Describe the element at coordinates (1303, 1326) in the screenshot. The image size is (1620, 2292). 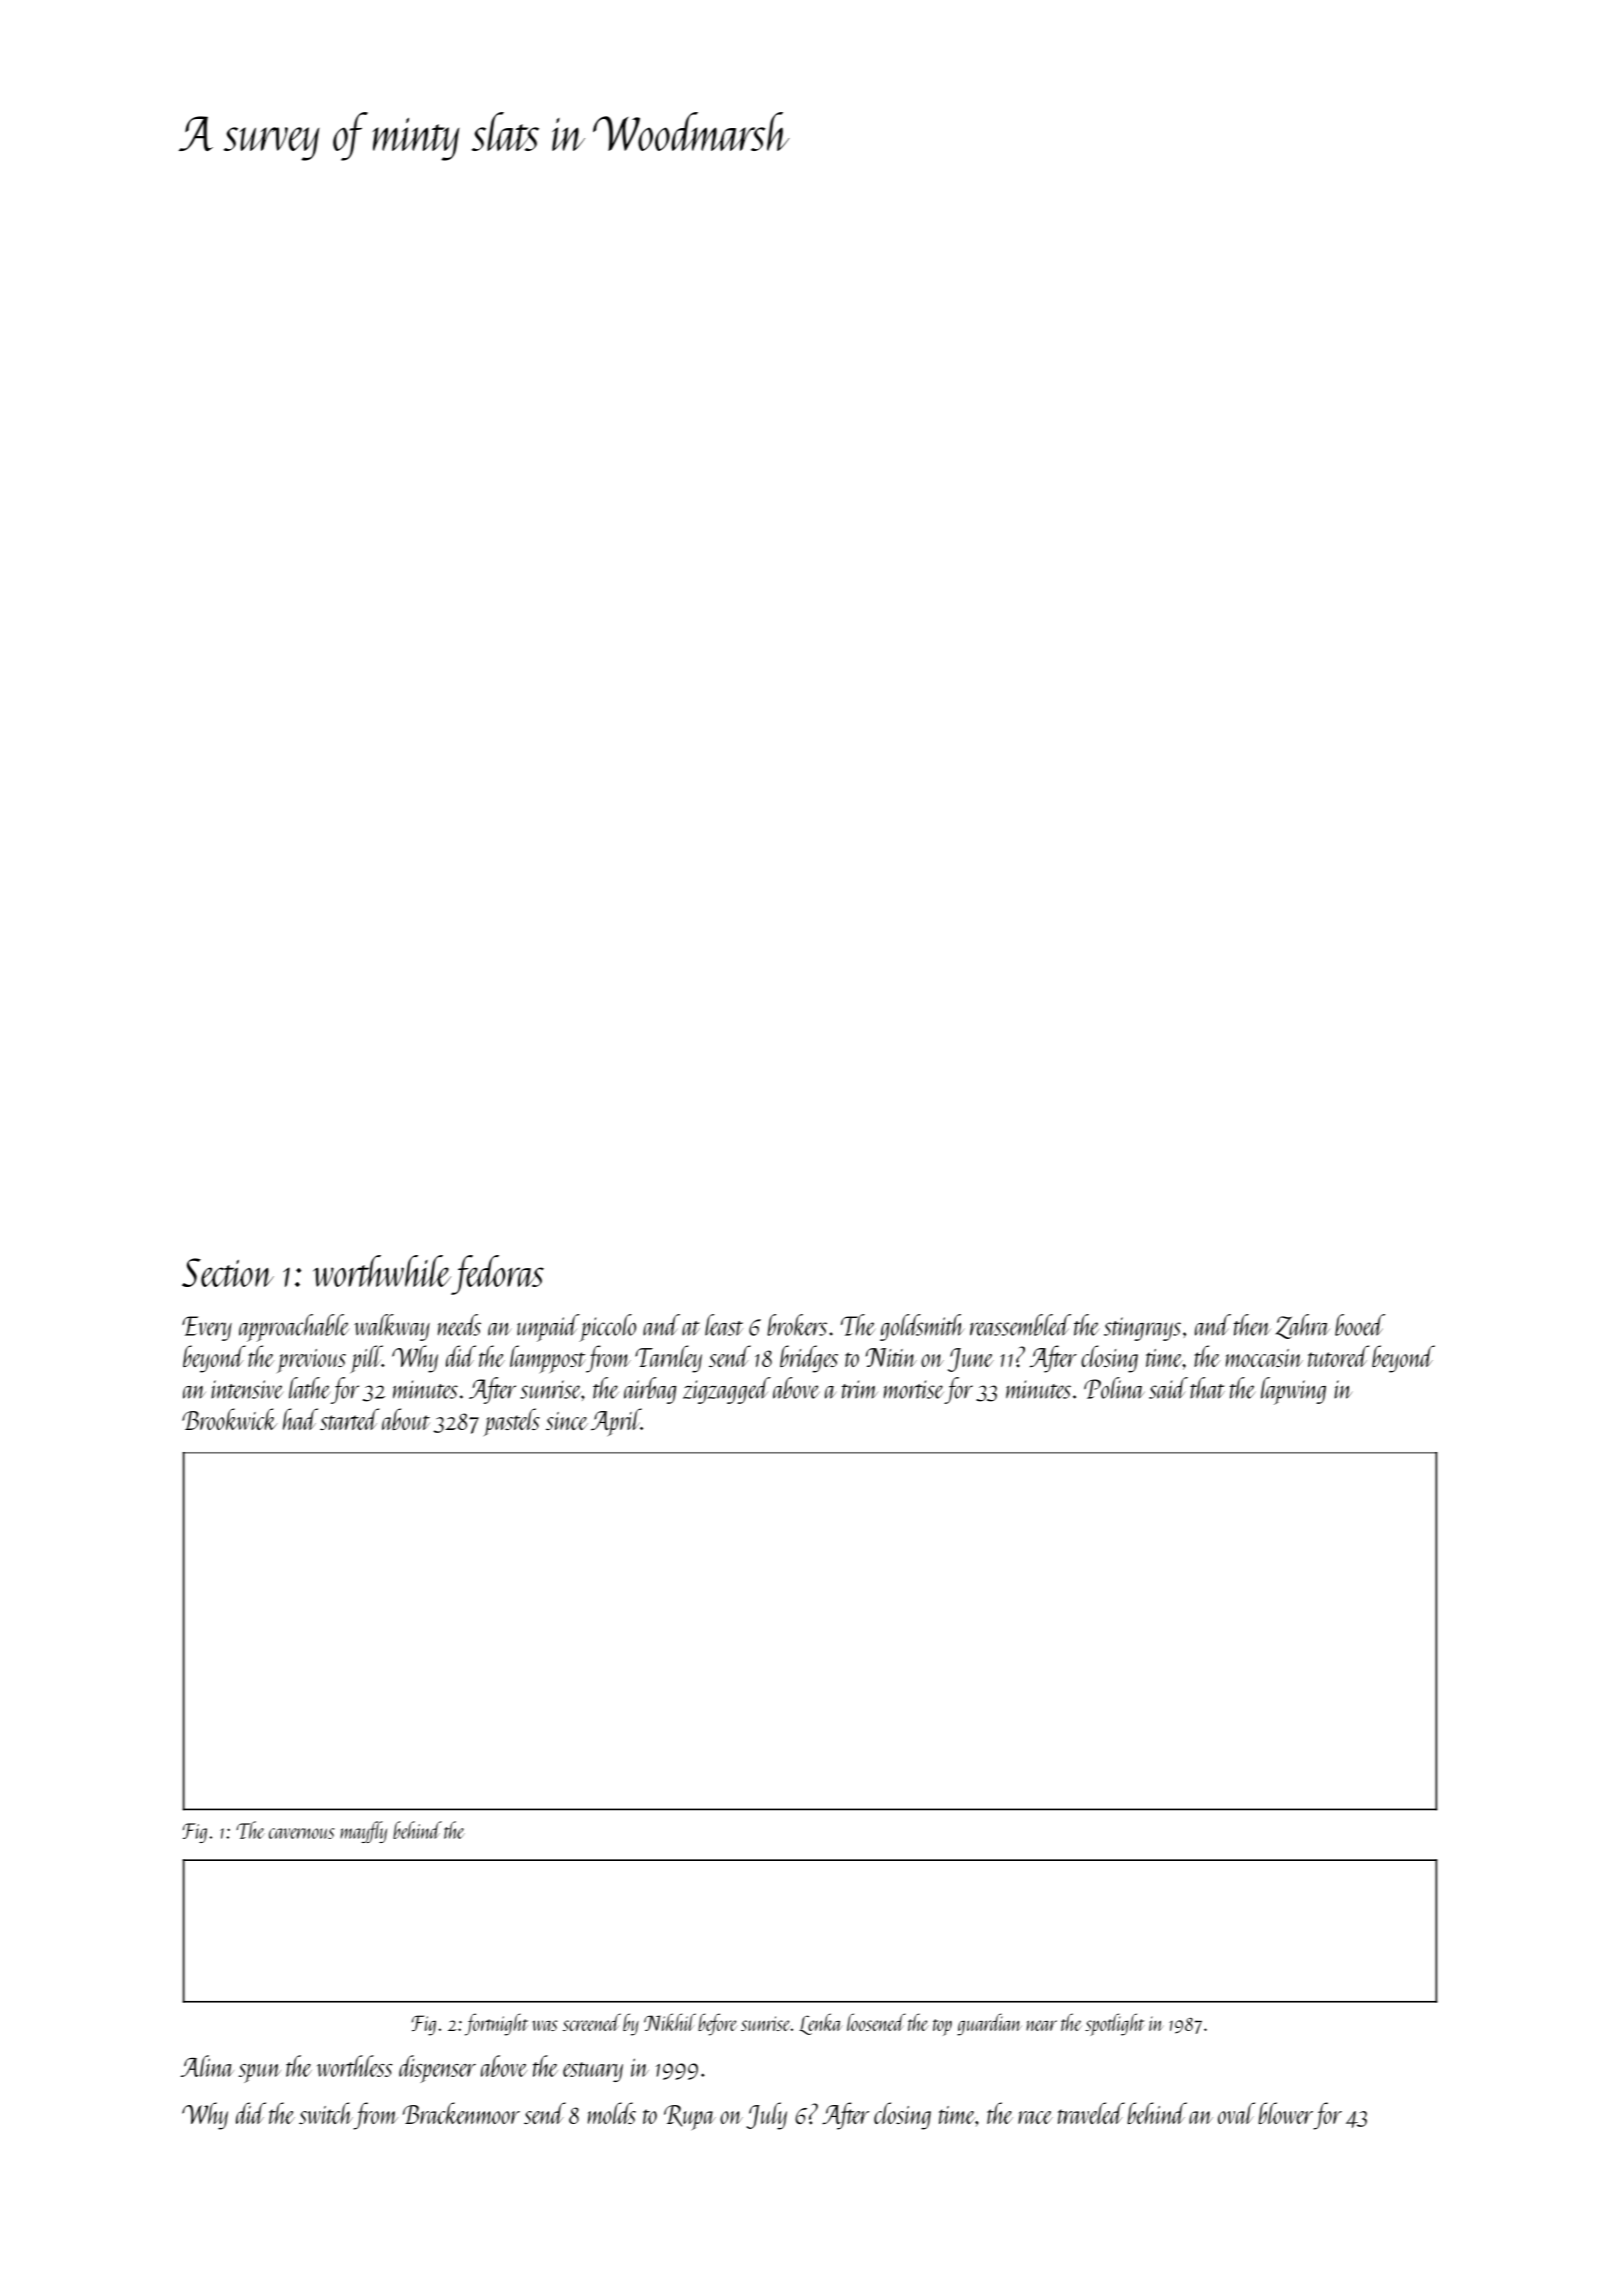
I see `Zahra` at that location.
